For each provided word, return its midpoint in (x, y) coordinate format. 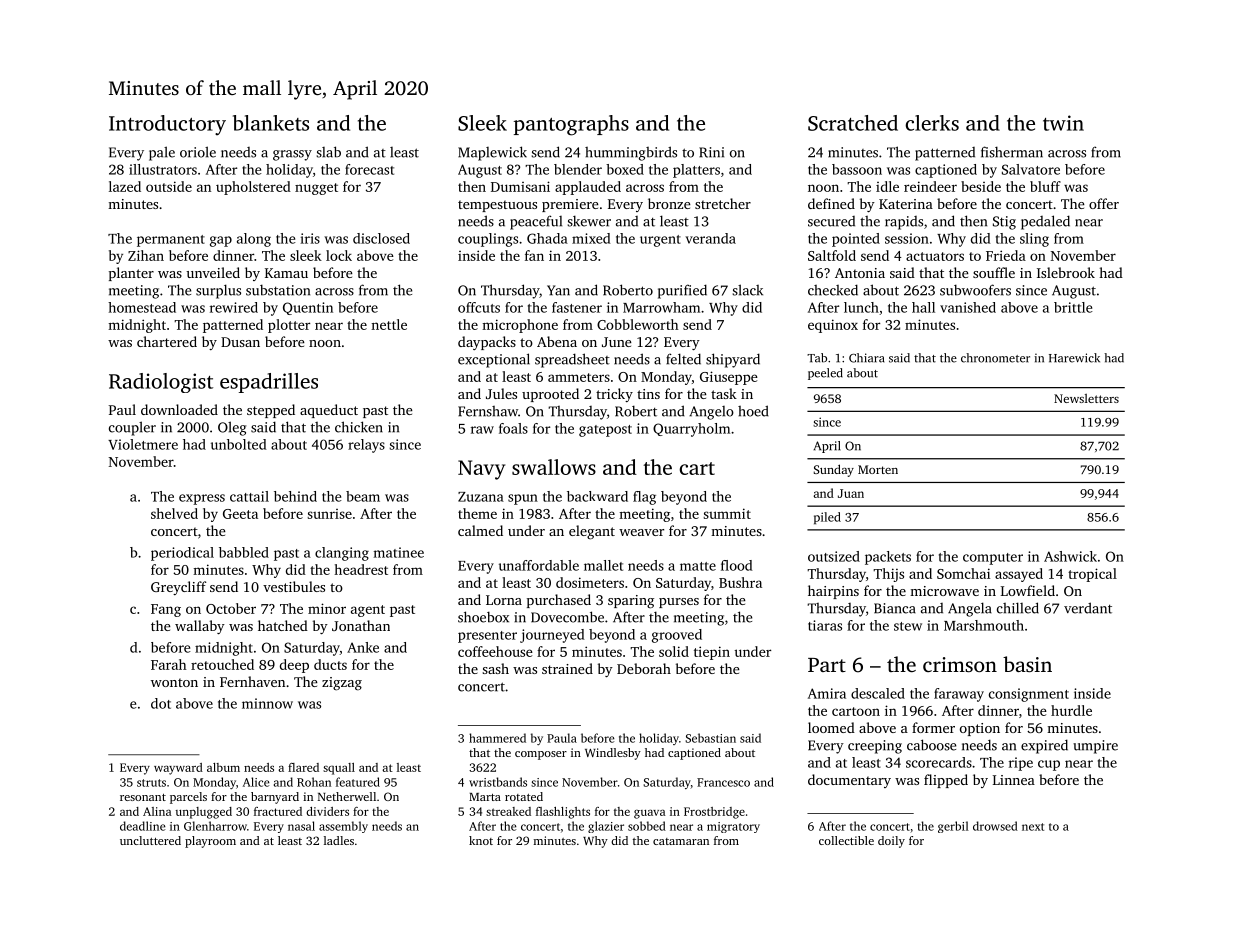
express (202, 499)
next (1033, 827)
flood (737, 565)
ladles (339, 840)
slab (328, 152)
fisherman (1012, 152)
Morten (878, 469)
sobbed (647, 826)
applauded (588, 188)
